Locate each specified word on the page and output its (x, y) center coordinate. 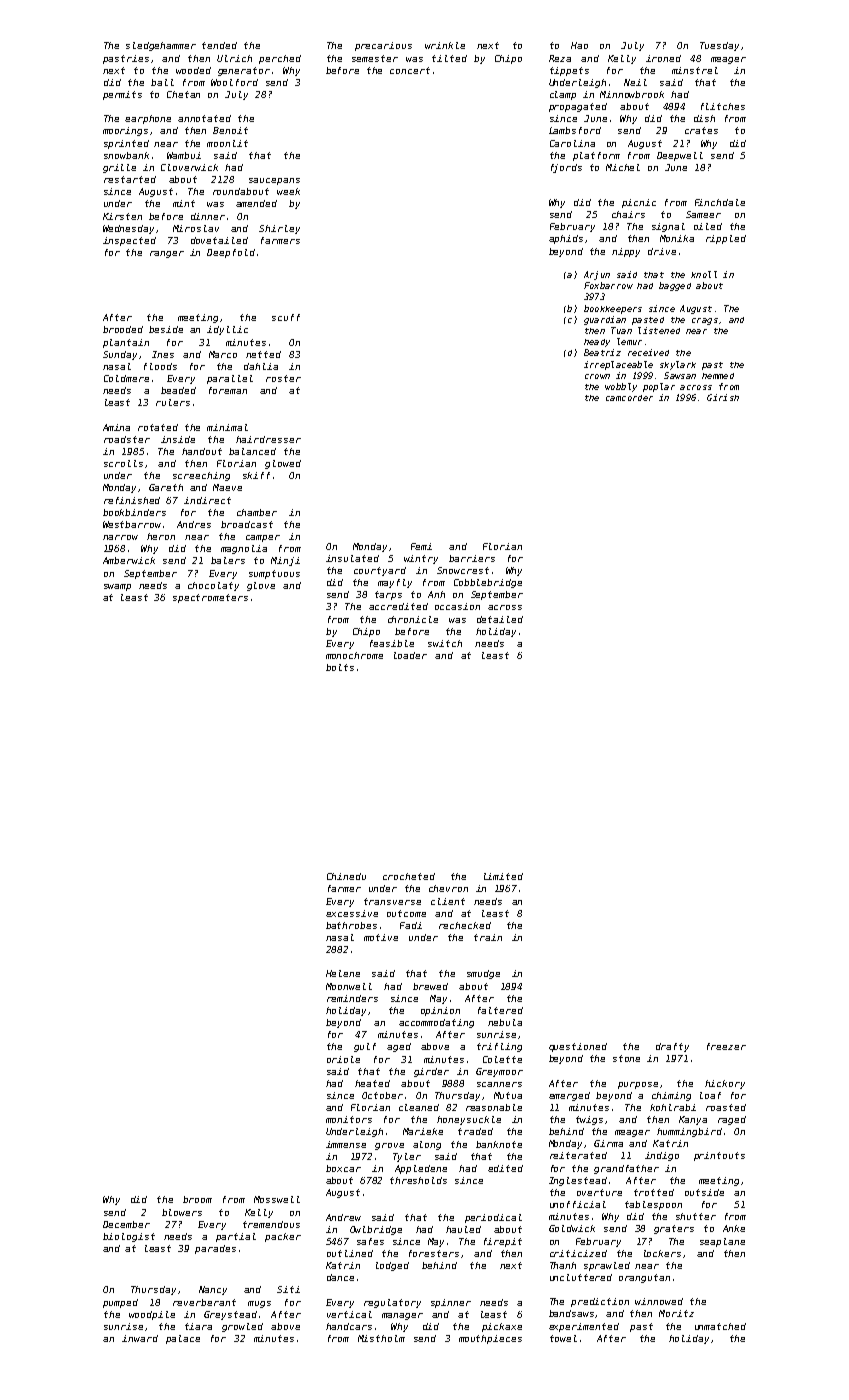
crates (701, 130)
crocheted (409, 876)
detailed (500, 619)
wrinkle (445, 45)
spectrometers (210, 598)
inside (178, 439)
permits (122, 95)
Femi (421, 546)
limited (503, 876)
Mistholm (381, 1338)
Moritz (676, 1313)
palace (183, 1339)
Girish (723, 397)
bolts (340, 667)
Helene (343, 973)
